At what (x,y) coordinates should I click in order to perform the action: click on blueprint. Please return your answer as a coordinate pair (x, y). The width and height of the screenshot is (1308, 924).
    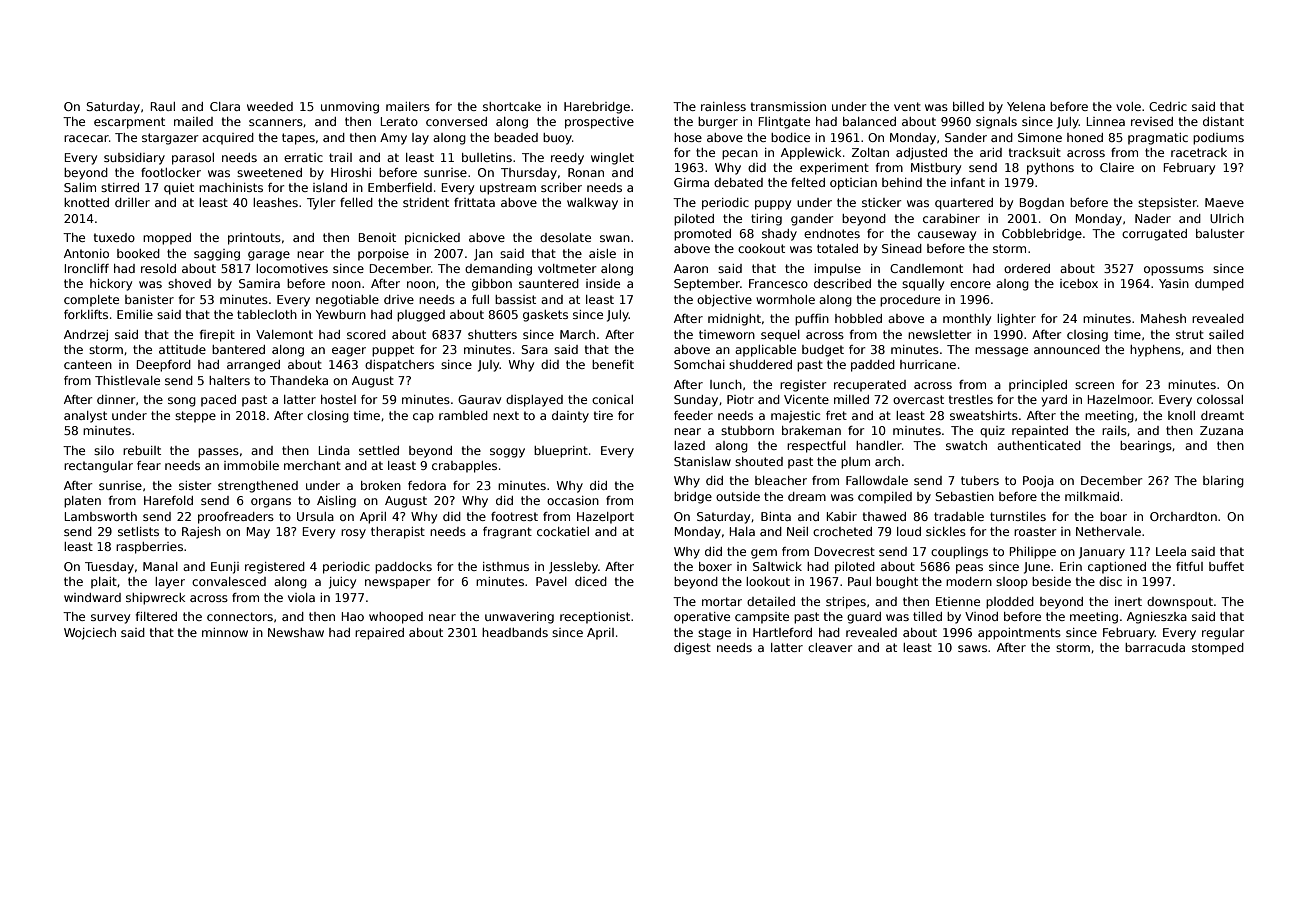
    Looking at the image, I should click on (561, 452).
